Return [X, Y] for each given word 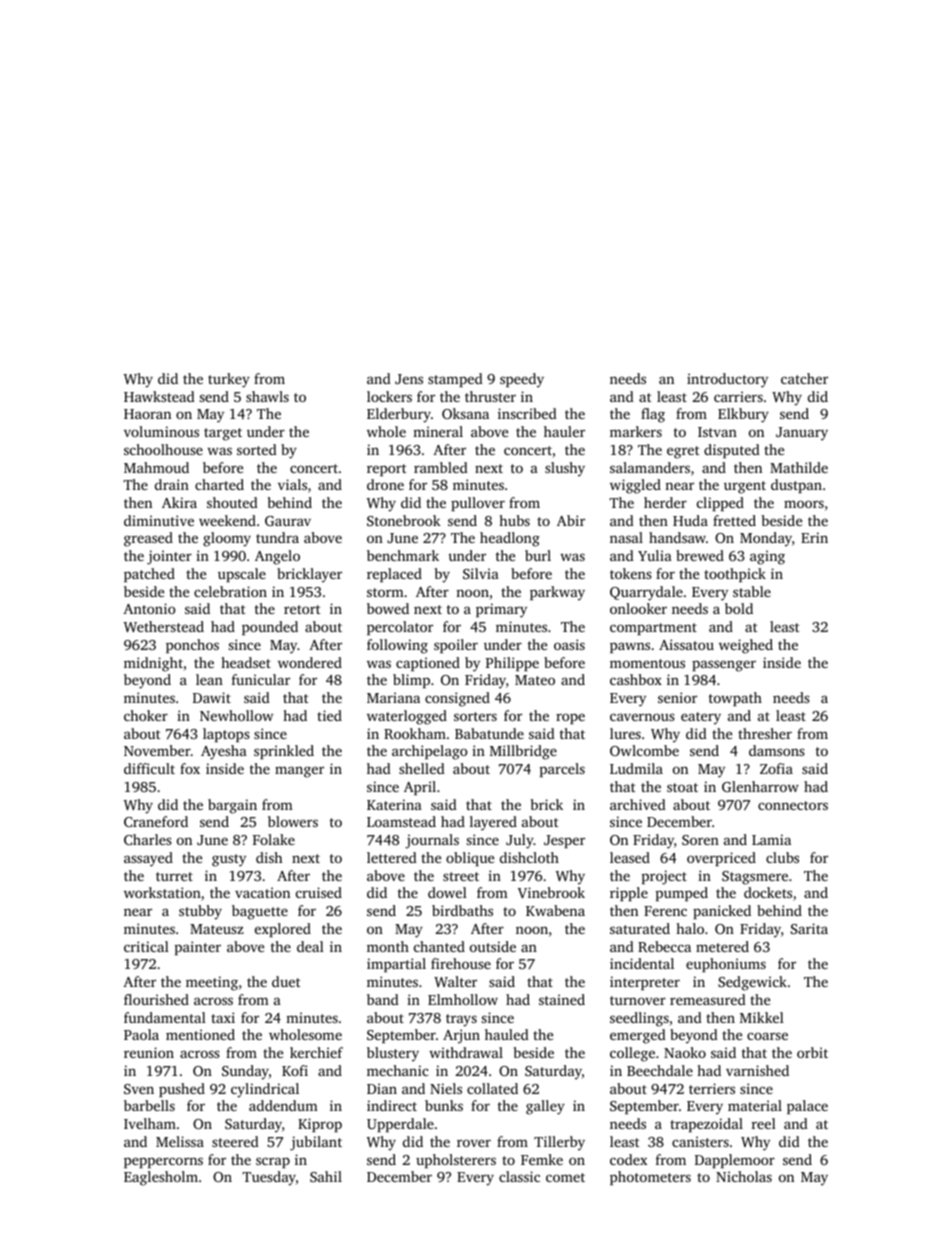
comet [565, 1177]
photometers [650, 1178]
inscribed [527, 413]
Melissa [180, 1141]
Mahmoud [156, 467]
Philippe [512, 664]
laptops [226, 735]
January [802, 433]
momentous [647, 663]
